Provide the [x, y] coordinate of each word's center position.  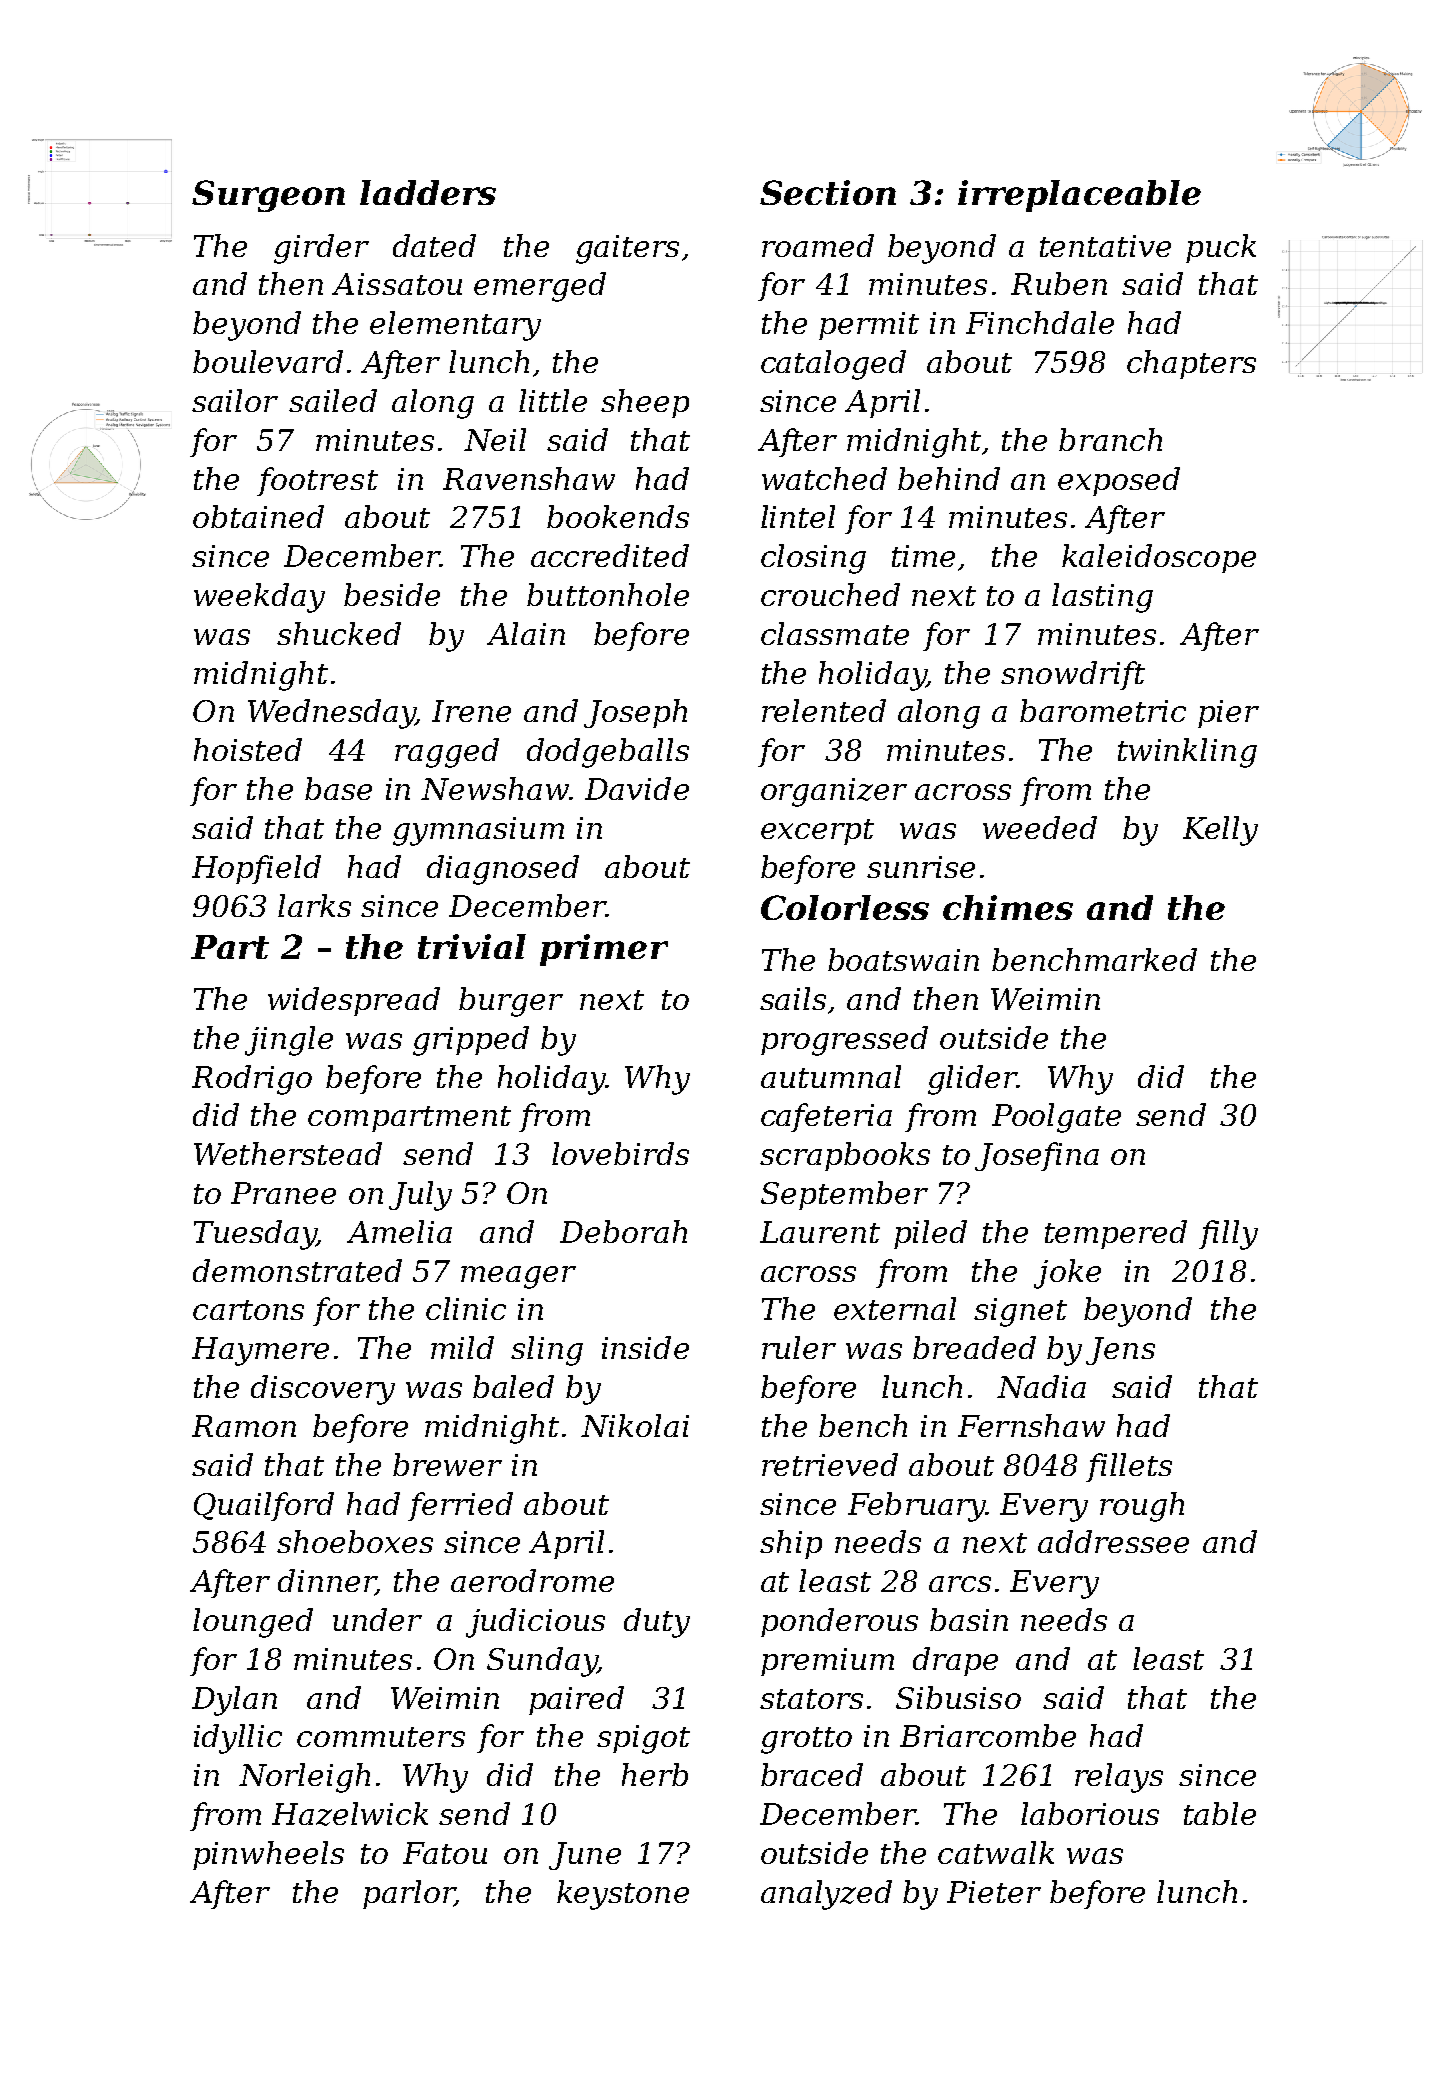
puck [1221, 248]
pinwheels [268, 1855]
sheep [645, 403]
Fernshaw [1031, 1425]
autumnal [831, 1076]
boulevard [268, 361]
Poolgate [1056, 1118]
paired [576, 1700]
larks [314, 905]
